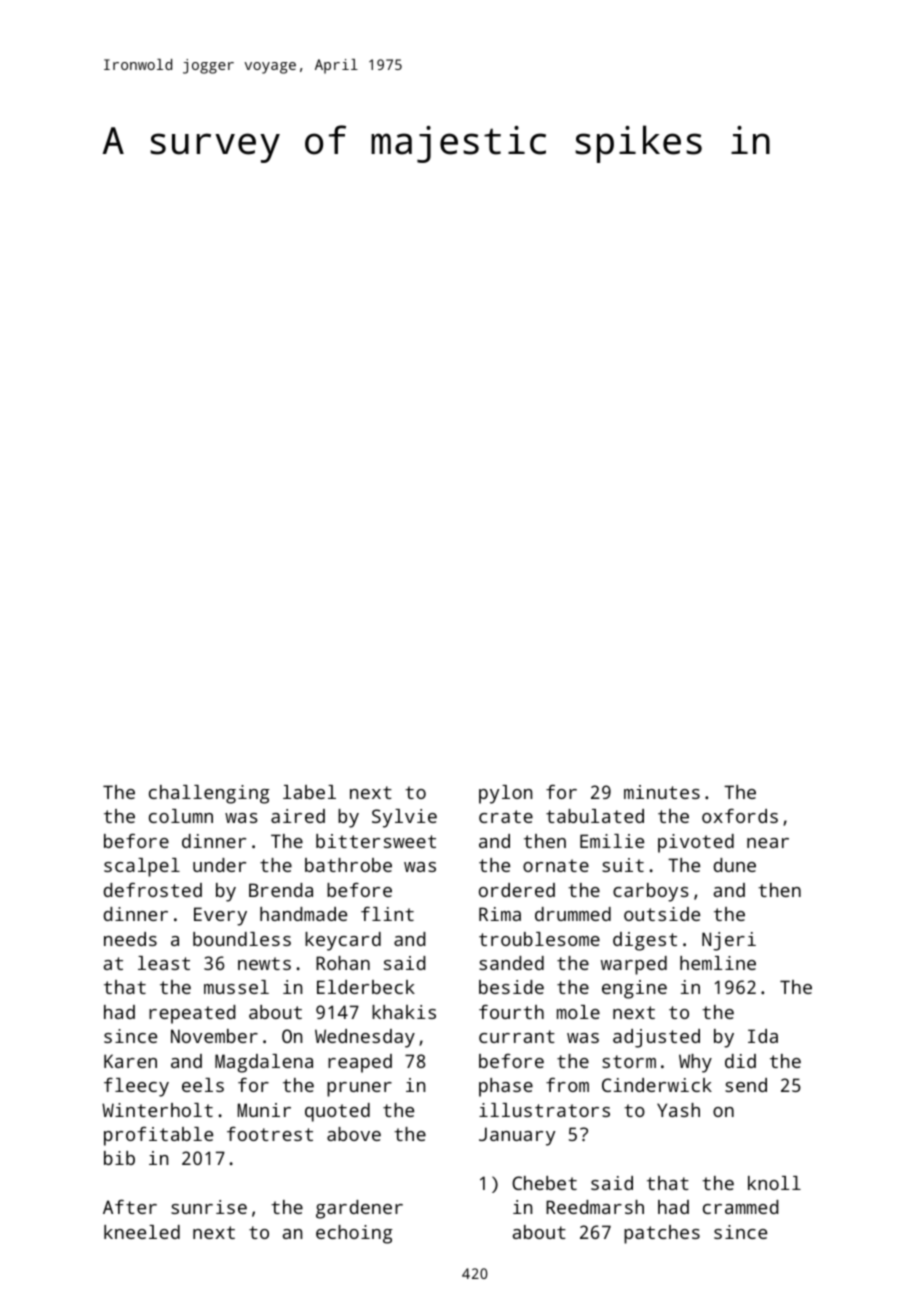  What do you see at coordinates (623, 865) in the screenshot?
I see `suit` at bounding box center [623, 865].
